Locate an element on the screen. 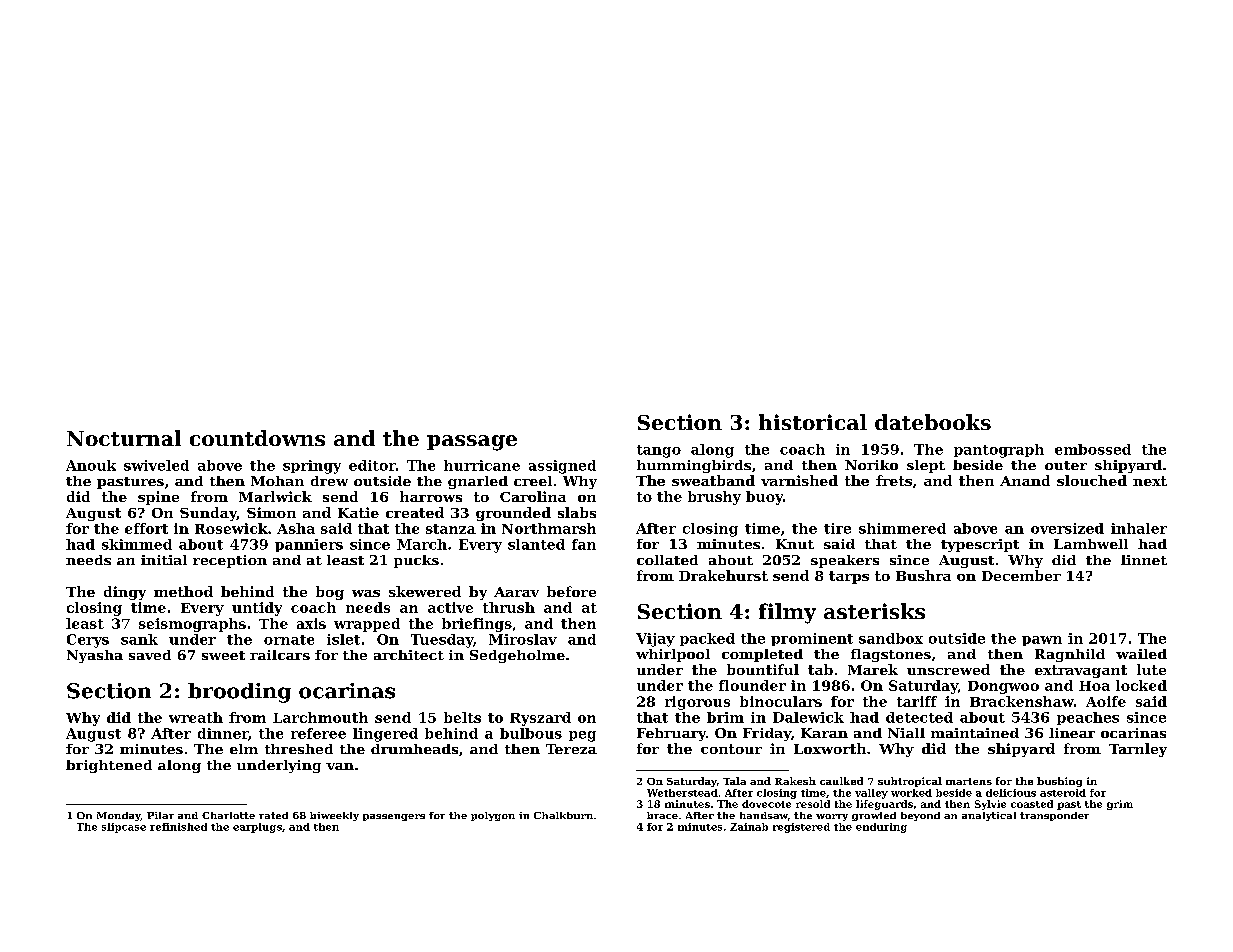  speakers is located at coordinates (845, 561).
